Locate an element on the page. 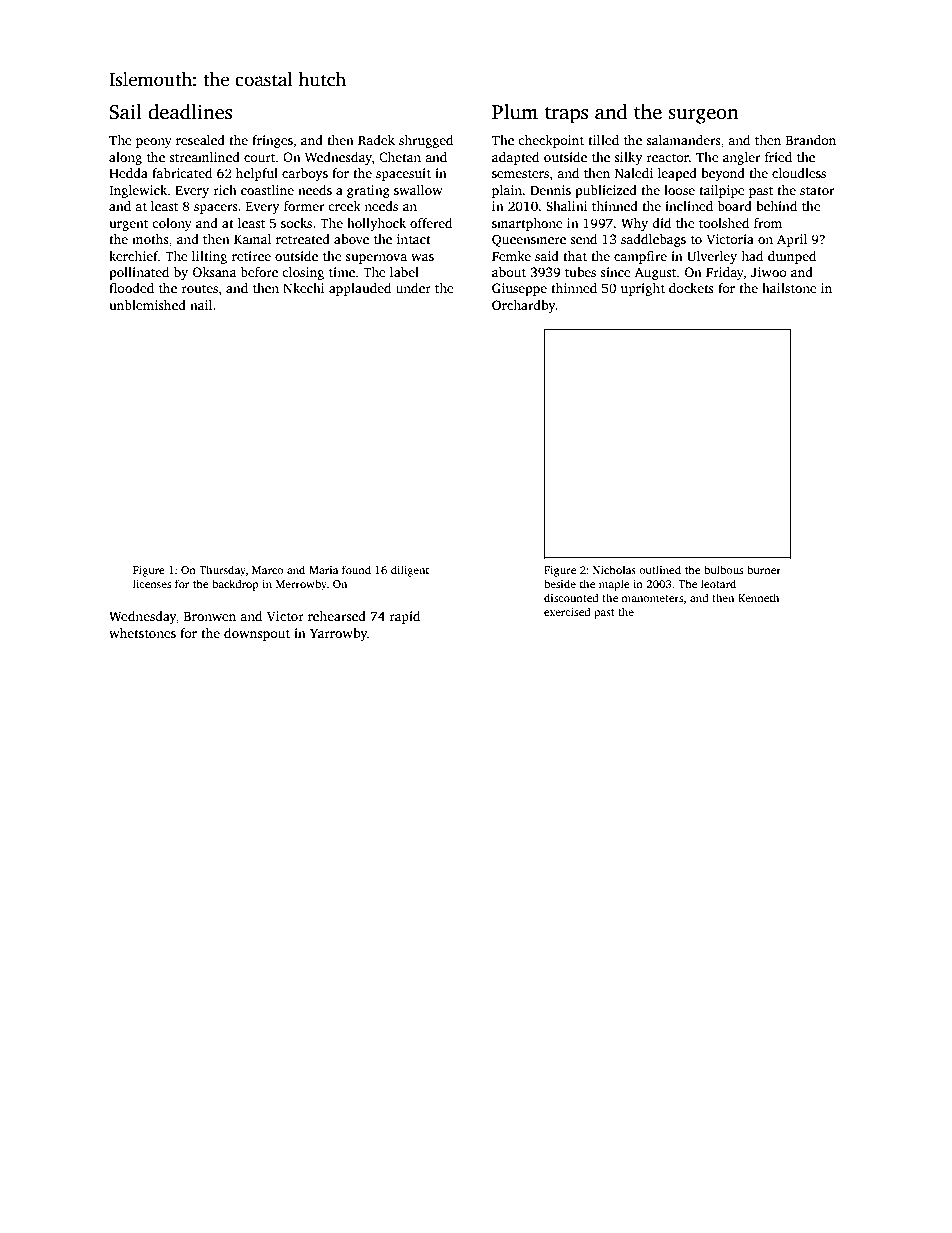  retreated is located at coordinates (303, 239).
